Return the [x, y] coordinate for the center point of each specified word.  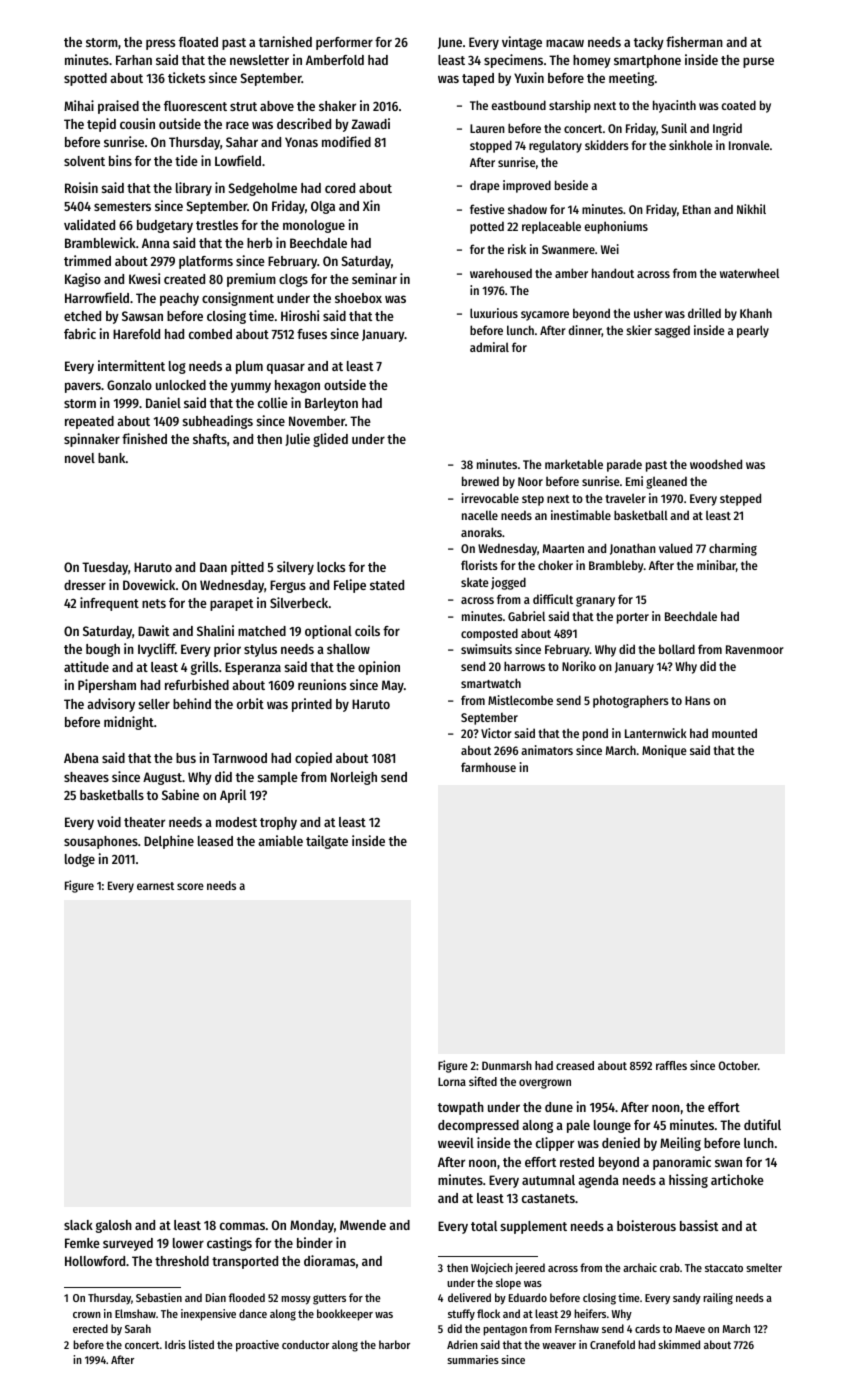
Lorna [452, 1081]
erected [90, 1328]
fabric [80, 333]
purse [758, 62]
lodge [80, 860]
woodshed [716, 464]
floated [198, 42]
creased [575, 1065]
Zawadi [370, 123]
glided [330, 440]
